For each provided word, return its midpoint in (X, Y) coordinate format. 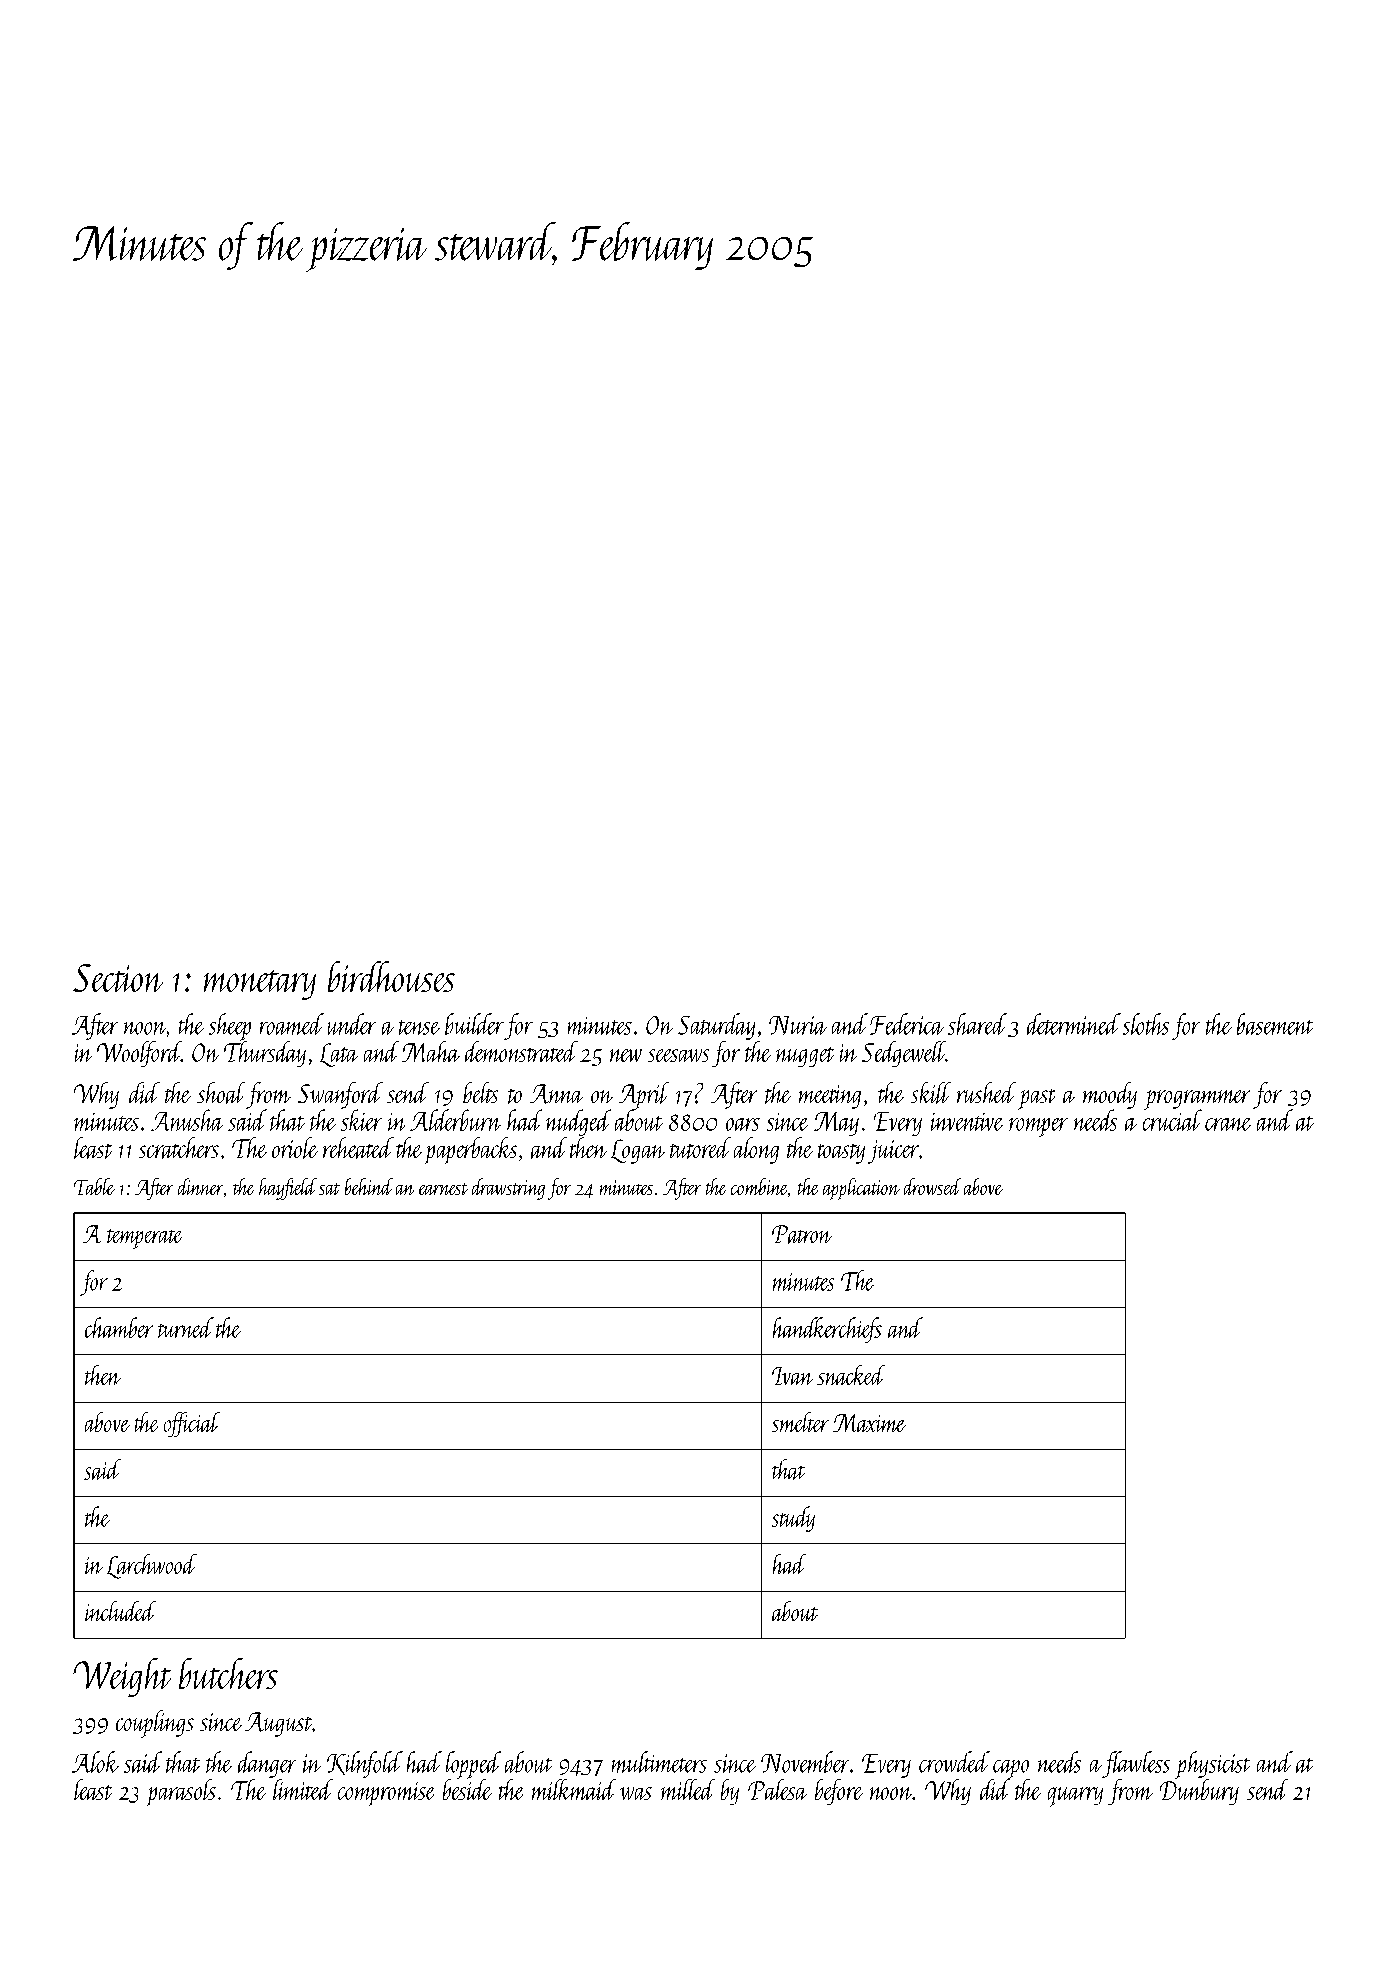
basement (1275, 1024)
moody (1110, 1095)
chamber (119, 1327)
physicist (1212, 1765)
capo (1011, 1769)
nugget (805, 1057)
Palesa (777, 1789)
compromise (386, 1794)
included (120, 1611)
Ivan (792, 1376)
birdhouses (391, 976)
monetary (260, 985)
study (793, 1519)
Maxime (869, 1423)
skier (361, 1120)
